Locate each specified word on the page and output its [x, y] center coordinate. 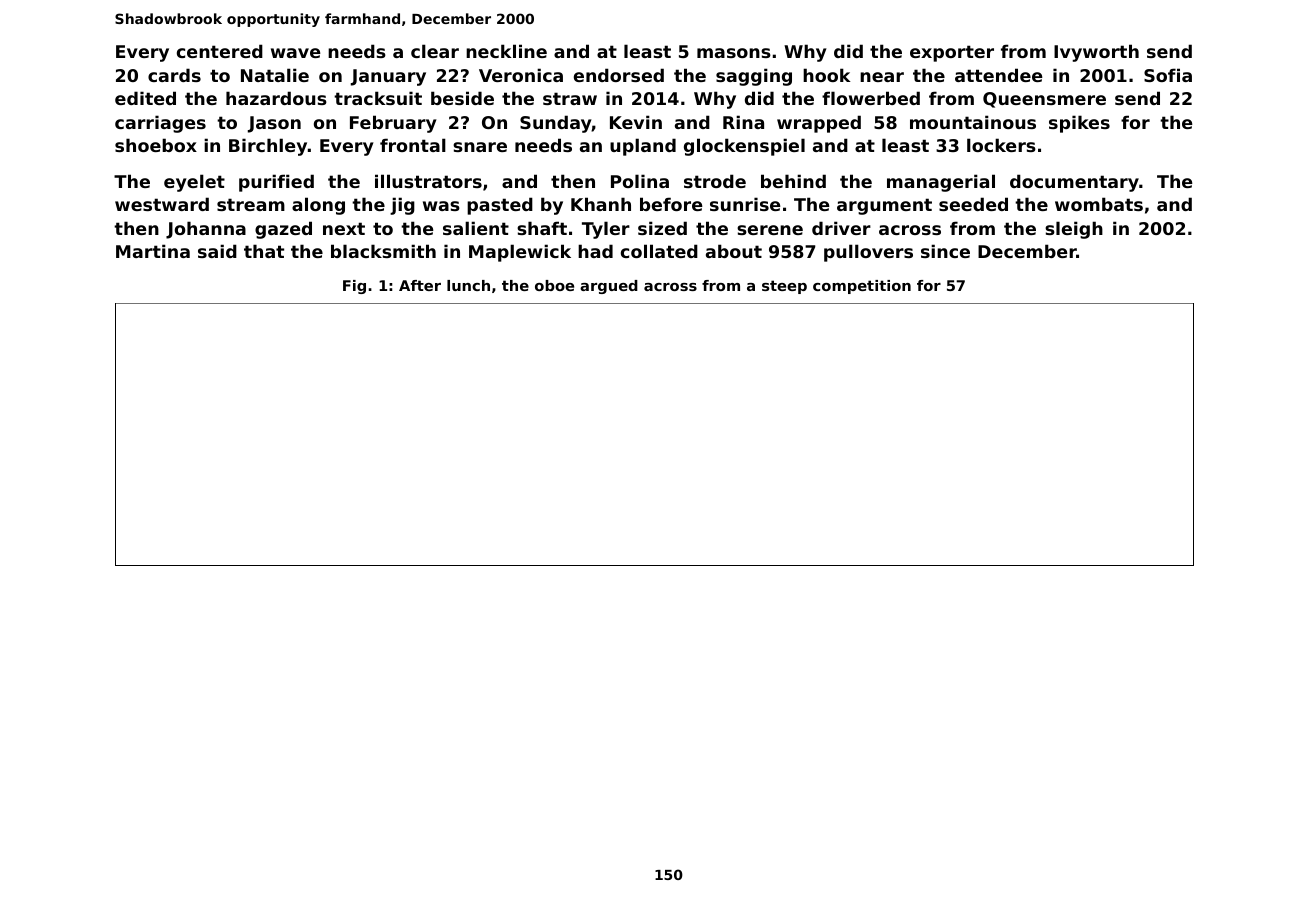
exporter [952, 53]
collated [659, 251]
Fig [354, 287]
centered [220, 51]
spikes [1079, 124]
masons [734, 53]
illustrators [428, 181]
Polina [640, 181]
